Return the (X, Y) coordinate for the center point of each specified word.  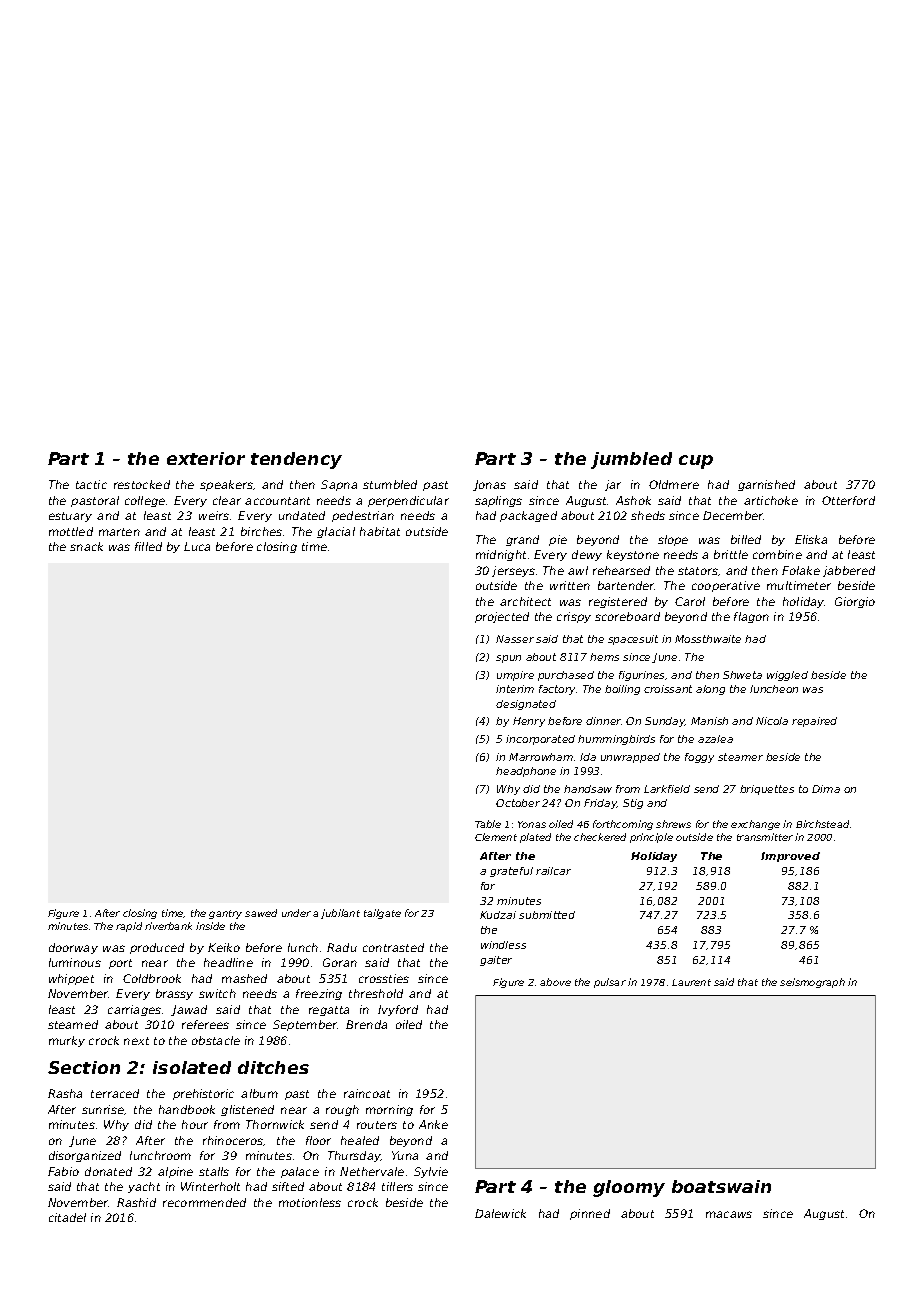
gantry (225, 914)
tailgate (382, 914)
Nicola (772, 721)
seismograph (812, 983)
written (570, 585)
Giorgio (855, 602)
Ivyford (398, 1010)
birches (261, 531)
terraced (115, 1093)
